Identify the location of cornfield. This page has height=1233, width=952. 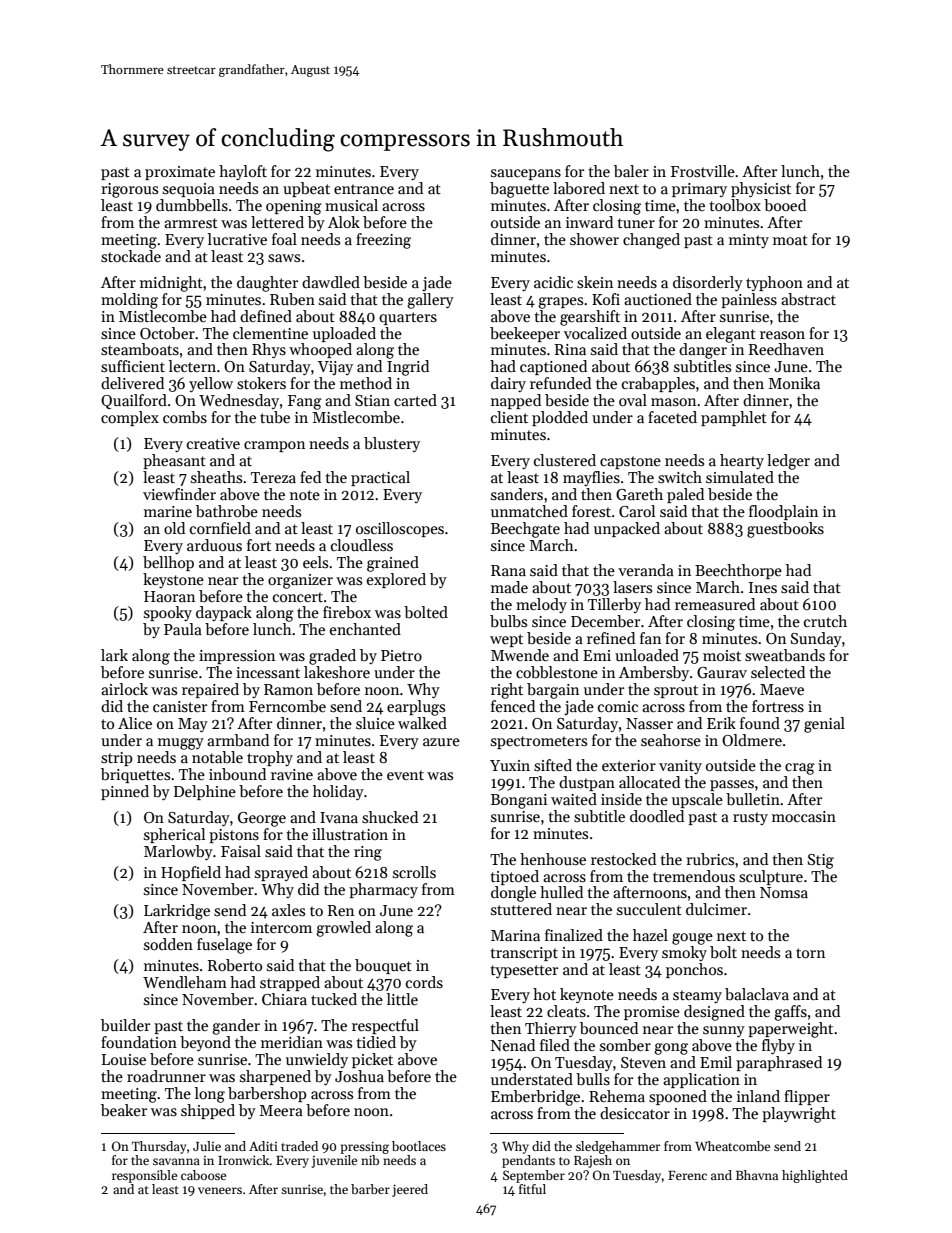
(220, 528).
